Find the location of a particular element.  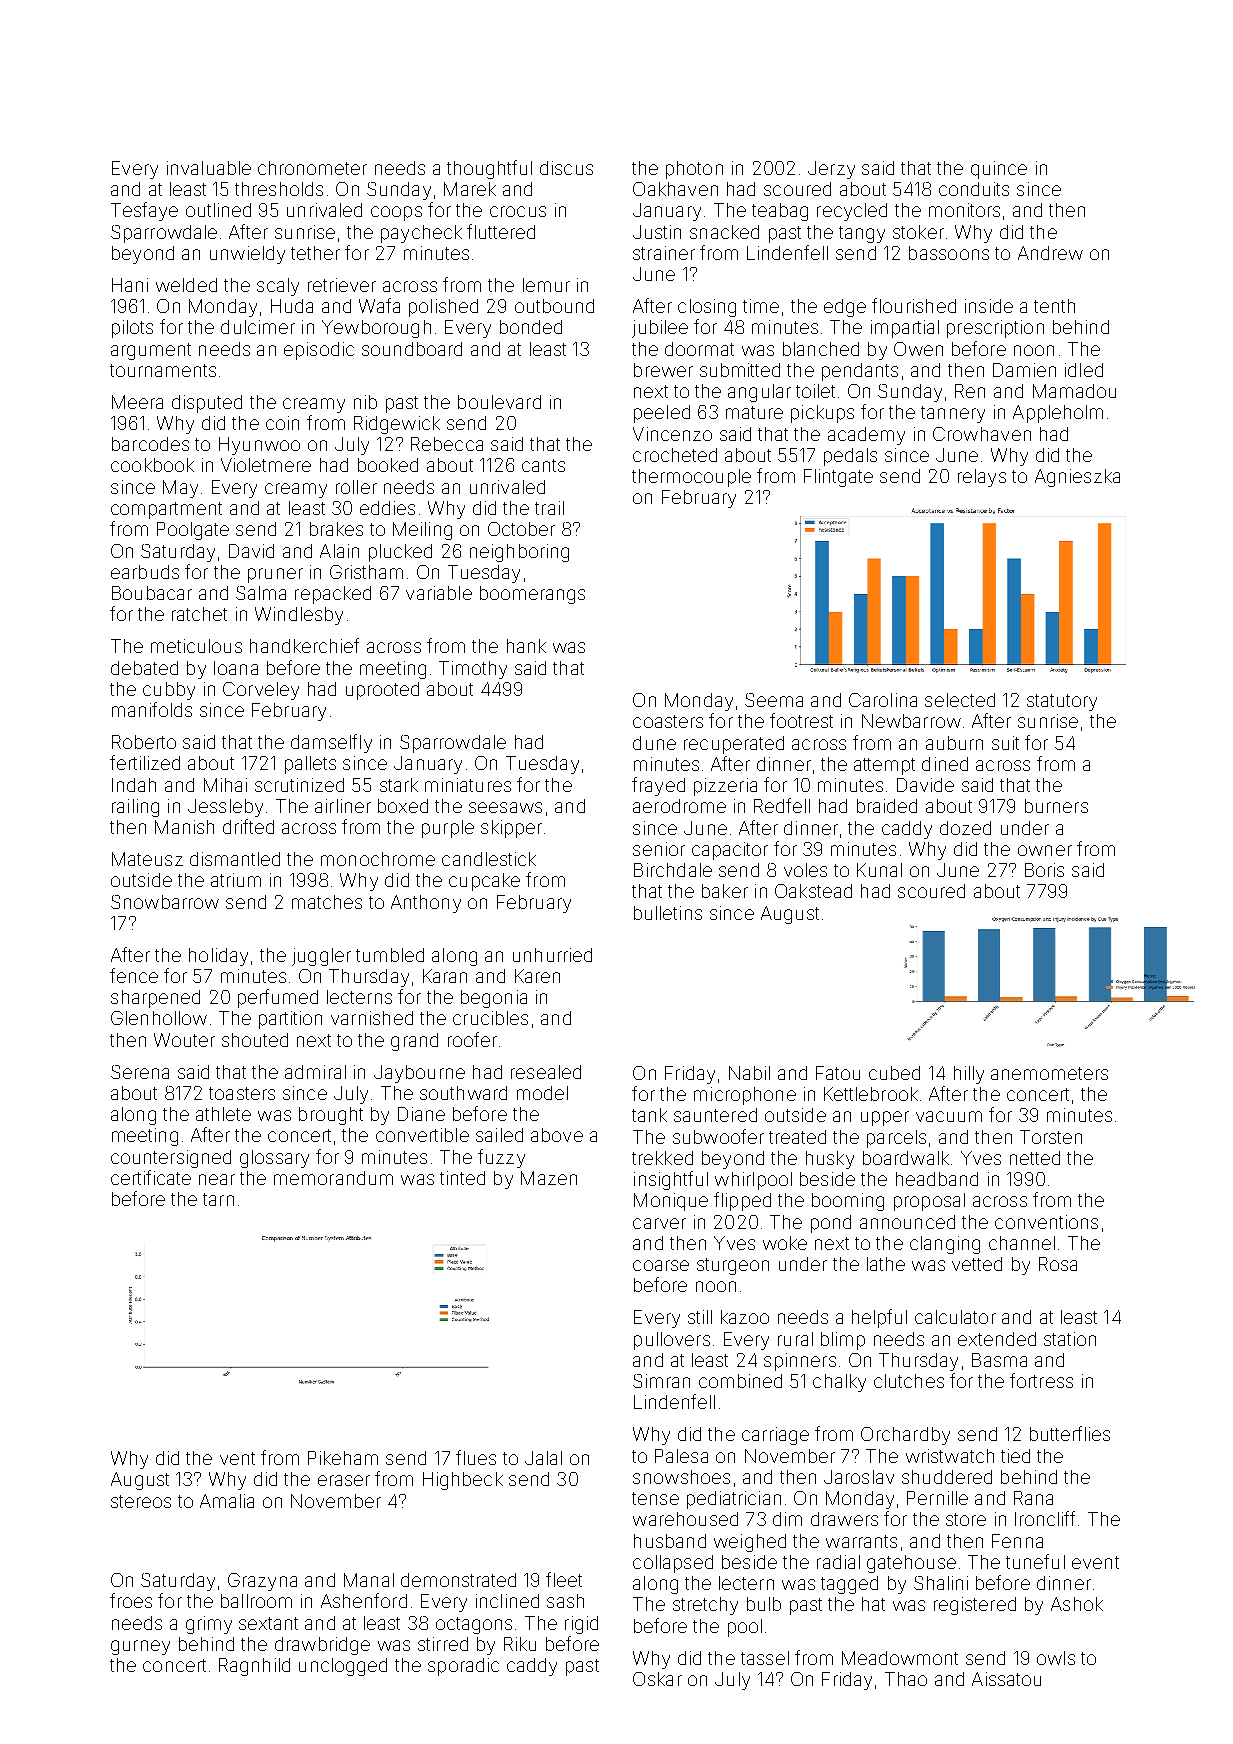

cubed is located at coordinates (894, 1073).
